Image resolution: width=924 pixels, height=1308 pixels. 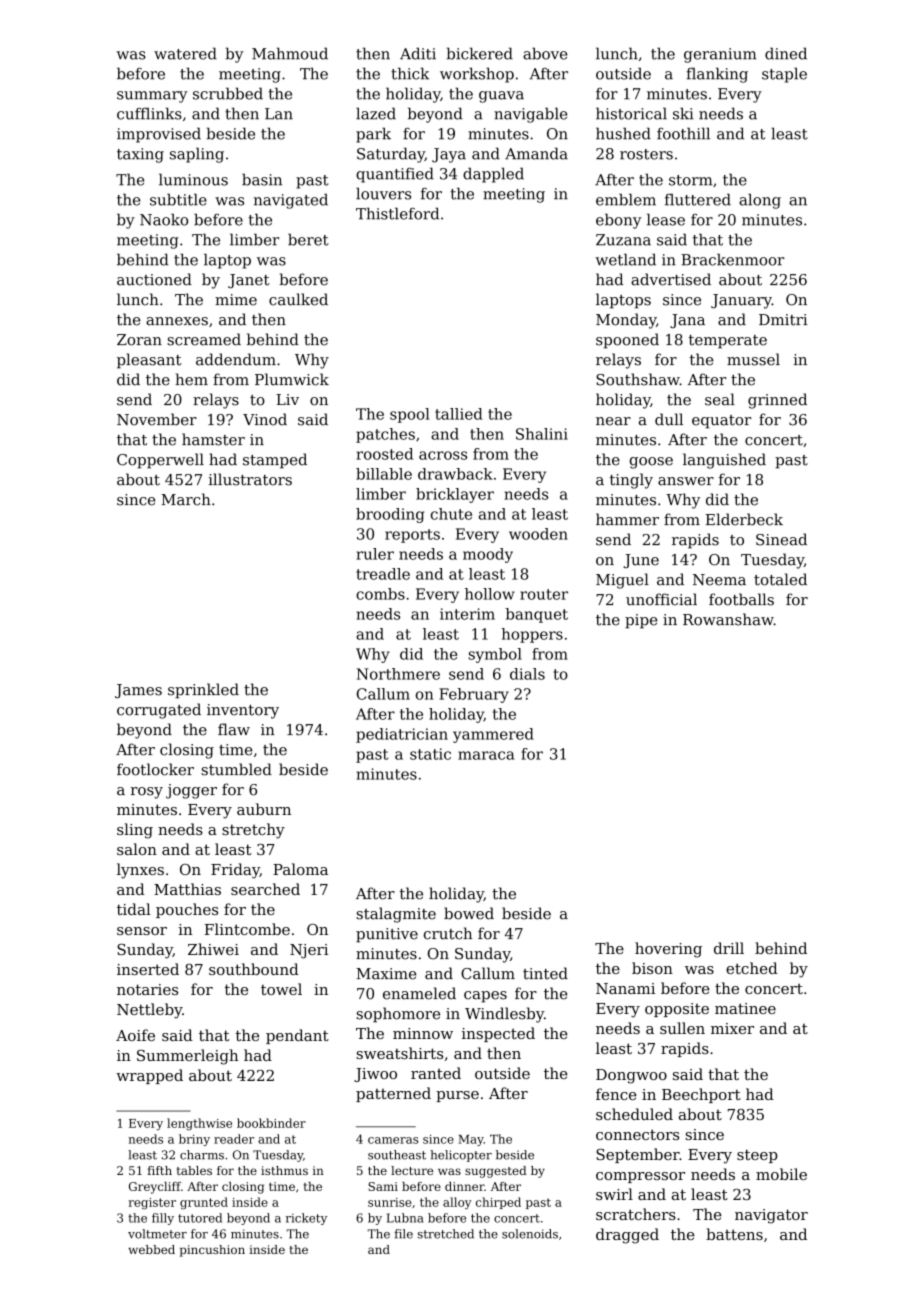 I want to click on Aditi, so click(x=418, y=53).
